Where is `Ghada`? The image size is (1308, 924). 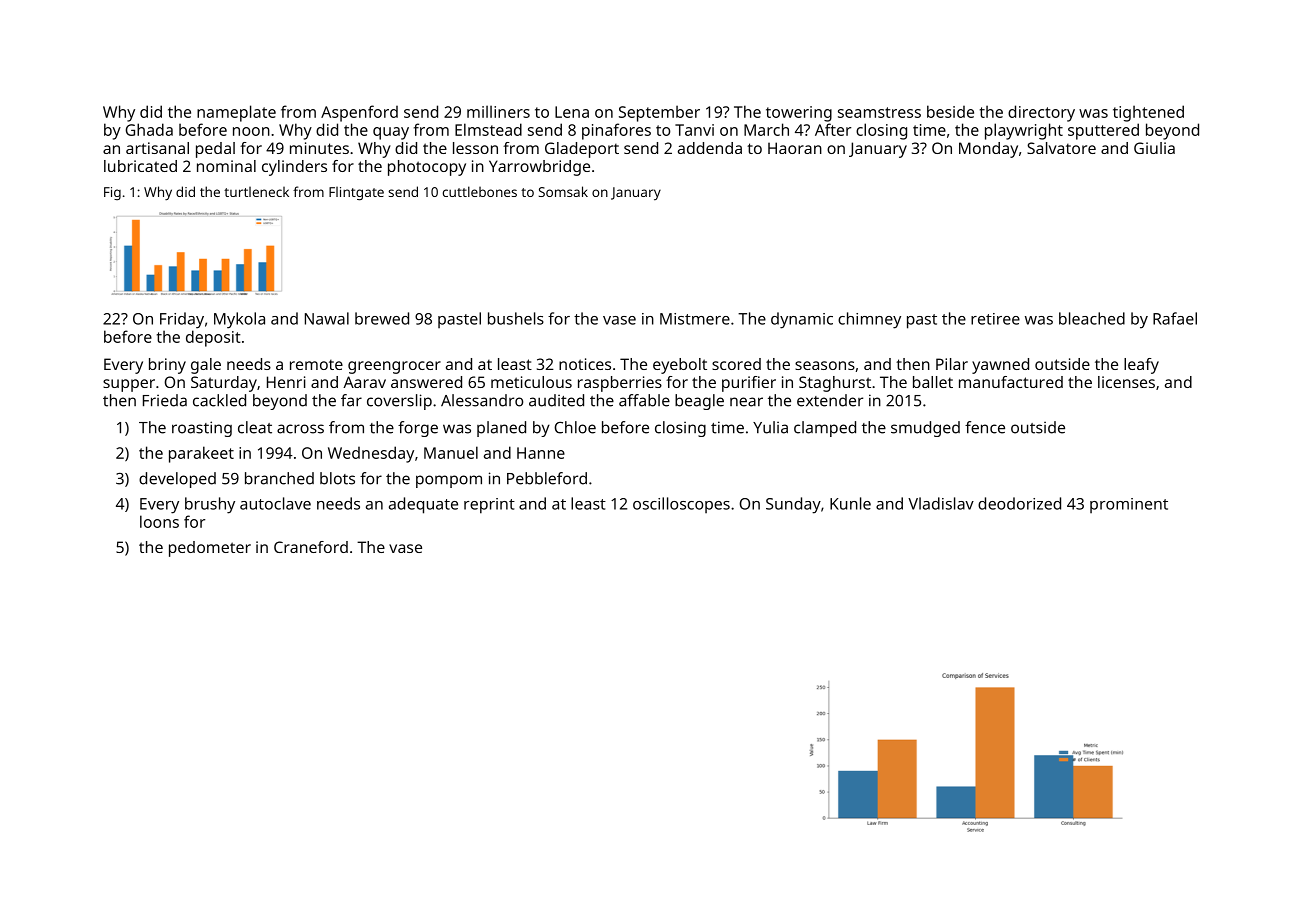
Ghada is located at coordinates (149, 129).
